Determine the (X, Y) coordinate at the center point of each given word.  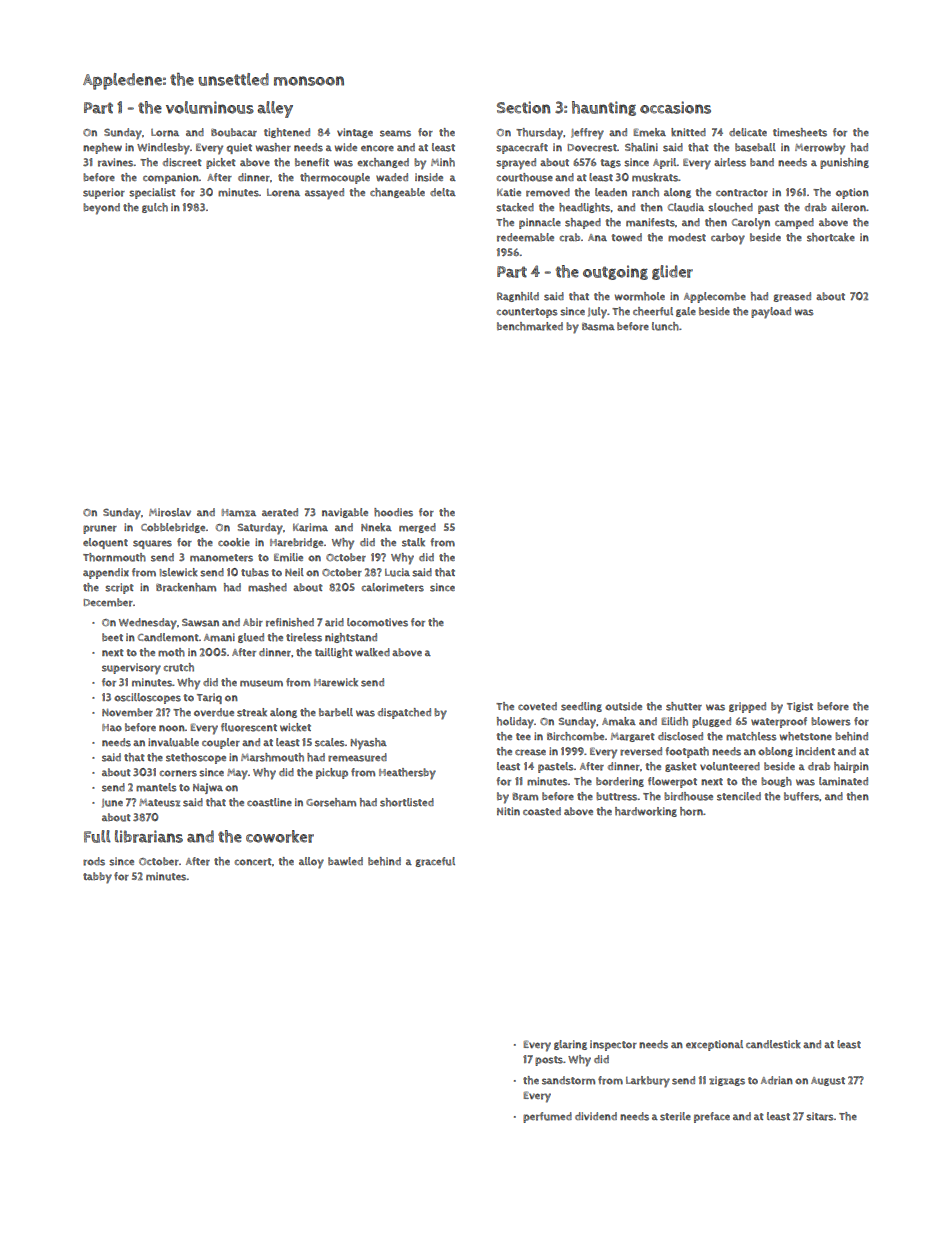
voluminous (210, 107)
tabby (97, 878)
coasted (542, 811)
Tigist (800, 707)
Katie (509, 192)
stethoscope (196, 758)
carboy (728, 239)
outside (623, 706)
